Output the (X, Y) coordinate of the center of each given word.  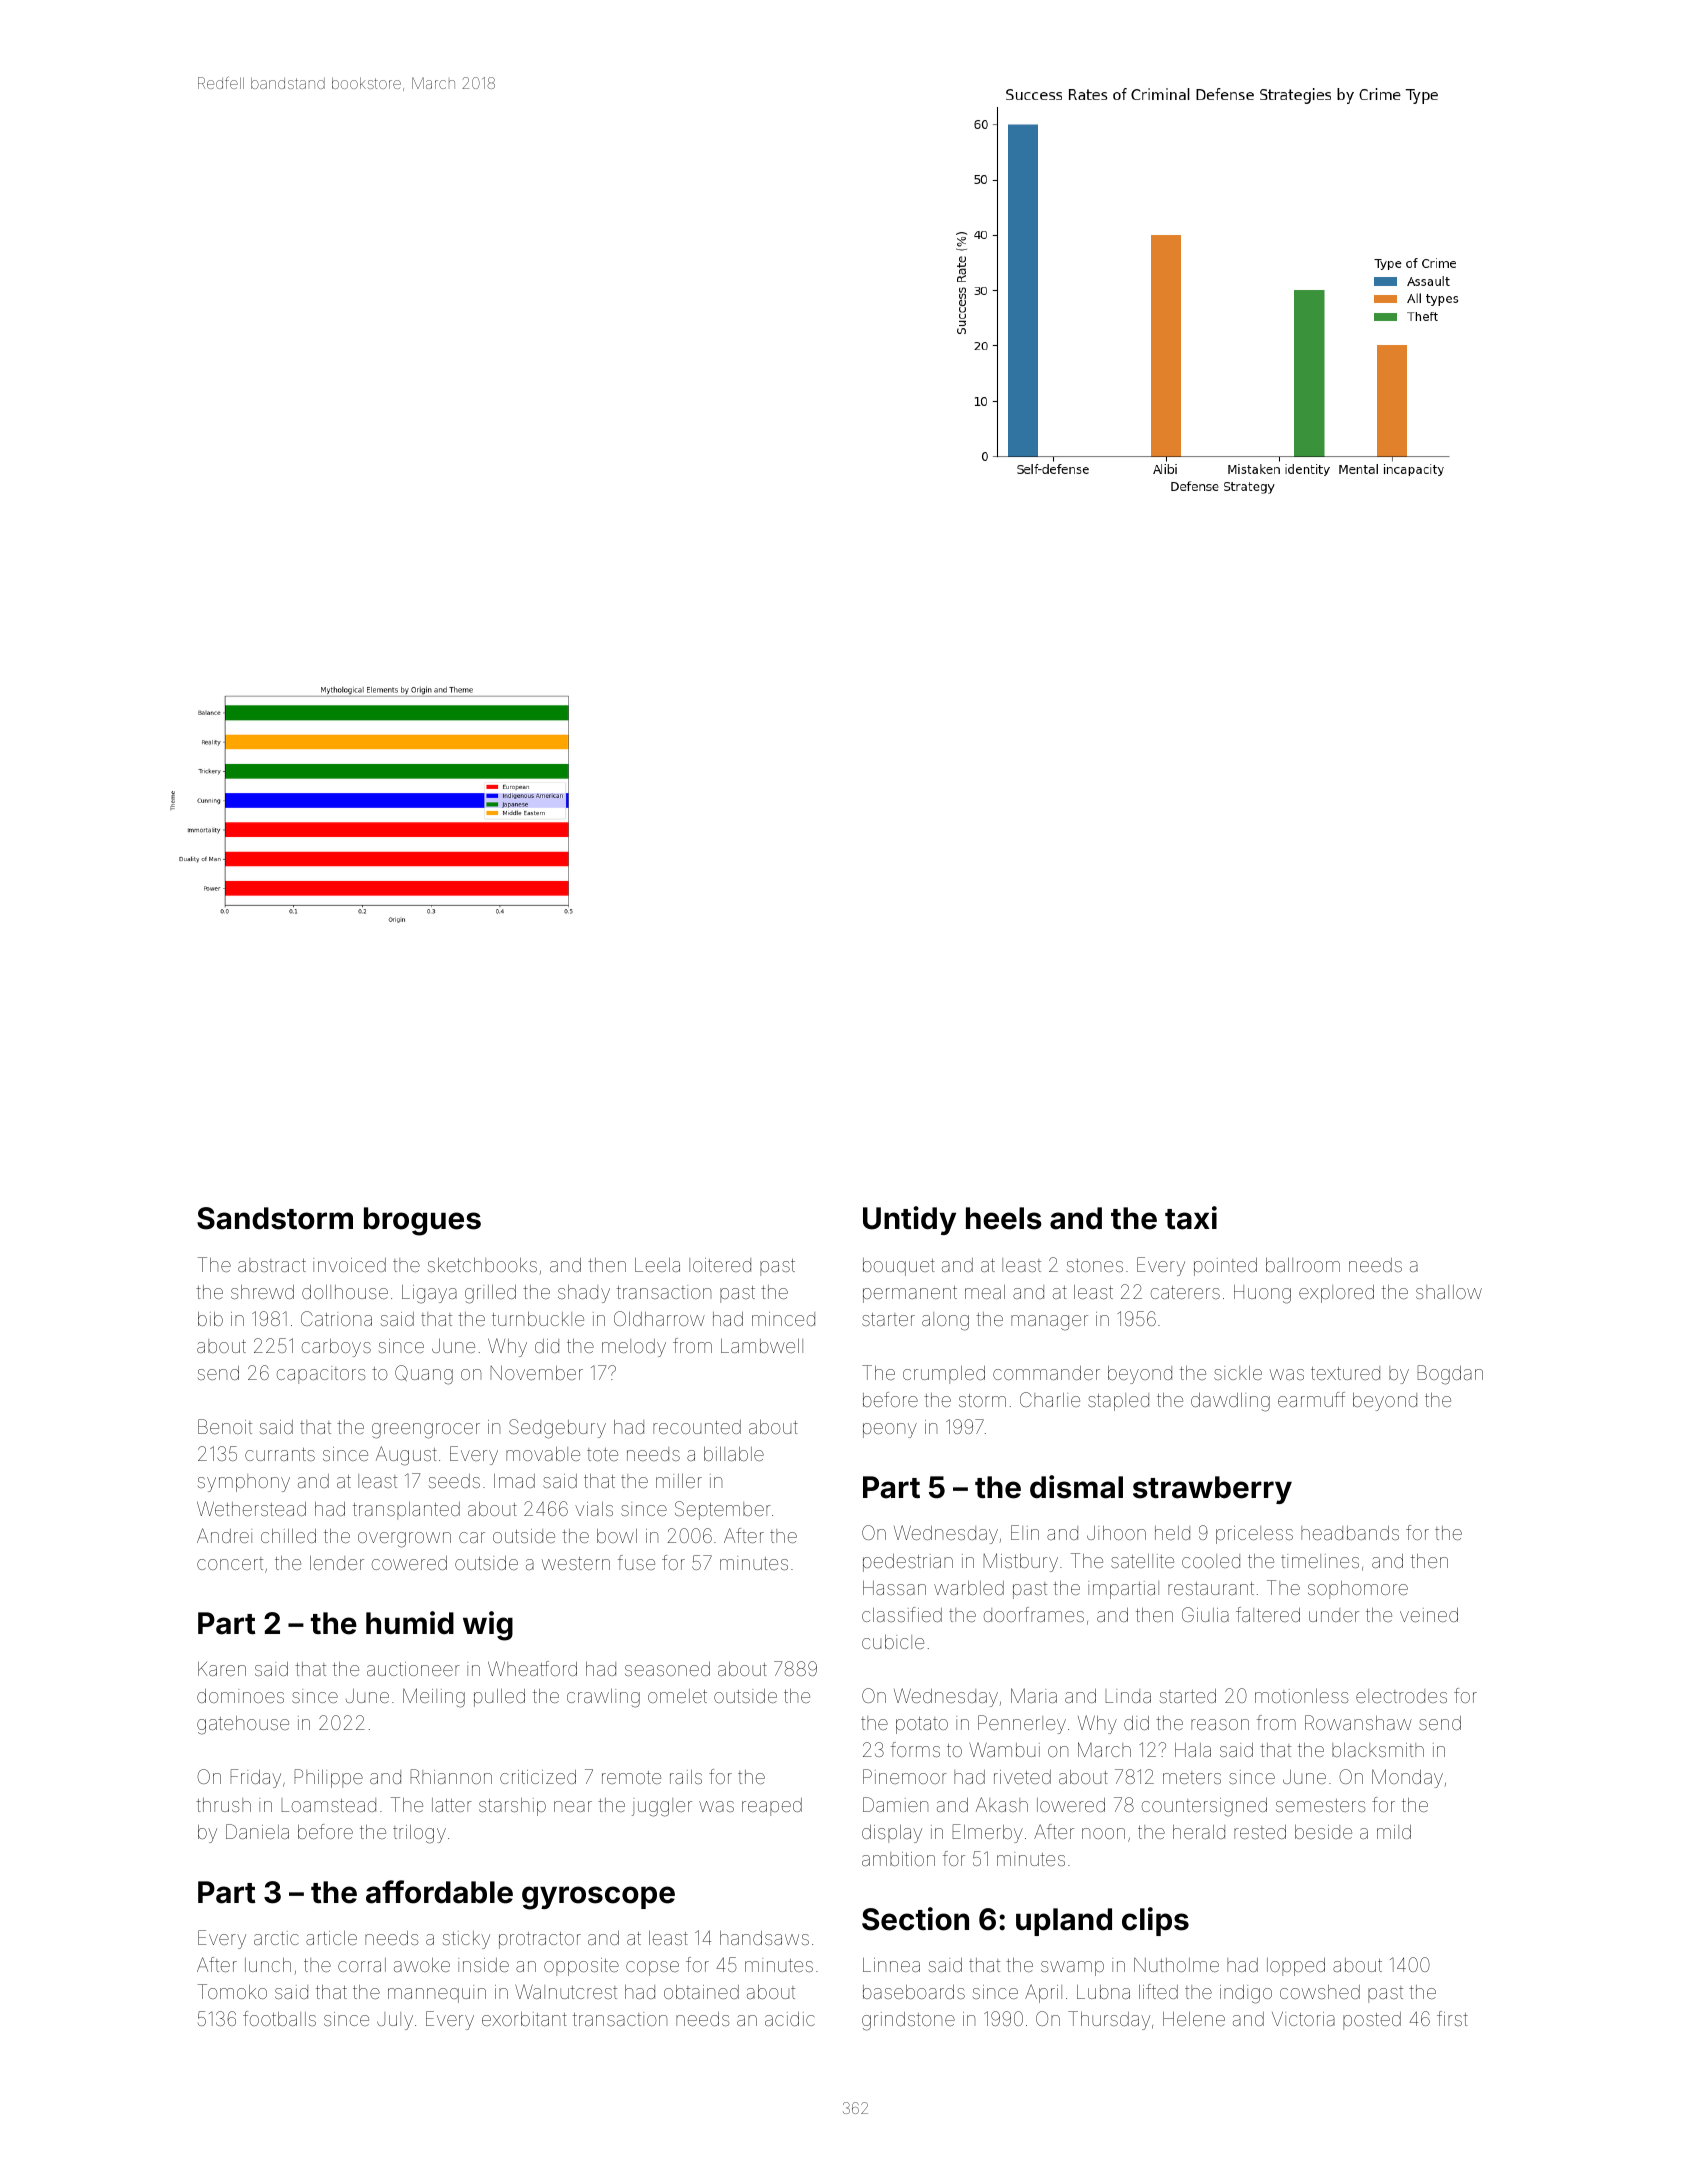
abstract (272, 1265)
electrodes (1401, 1696)
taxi (1191, 1218)
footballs (279, 2018)
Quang (424, 1375)
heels (1004, 1218)
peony (890, 1430)
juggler (662, 1807)
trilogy (419, 1834)
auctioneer (413, 1669)
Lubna (1103, 1992)
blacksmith (1378, 1750)
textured (1345, 1373)
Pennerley (1022, 1724)
